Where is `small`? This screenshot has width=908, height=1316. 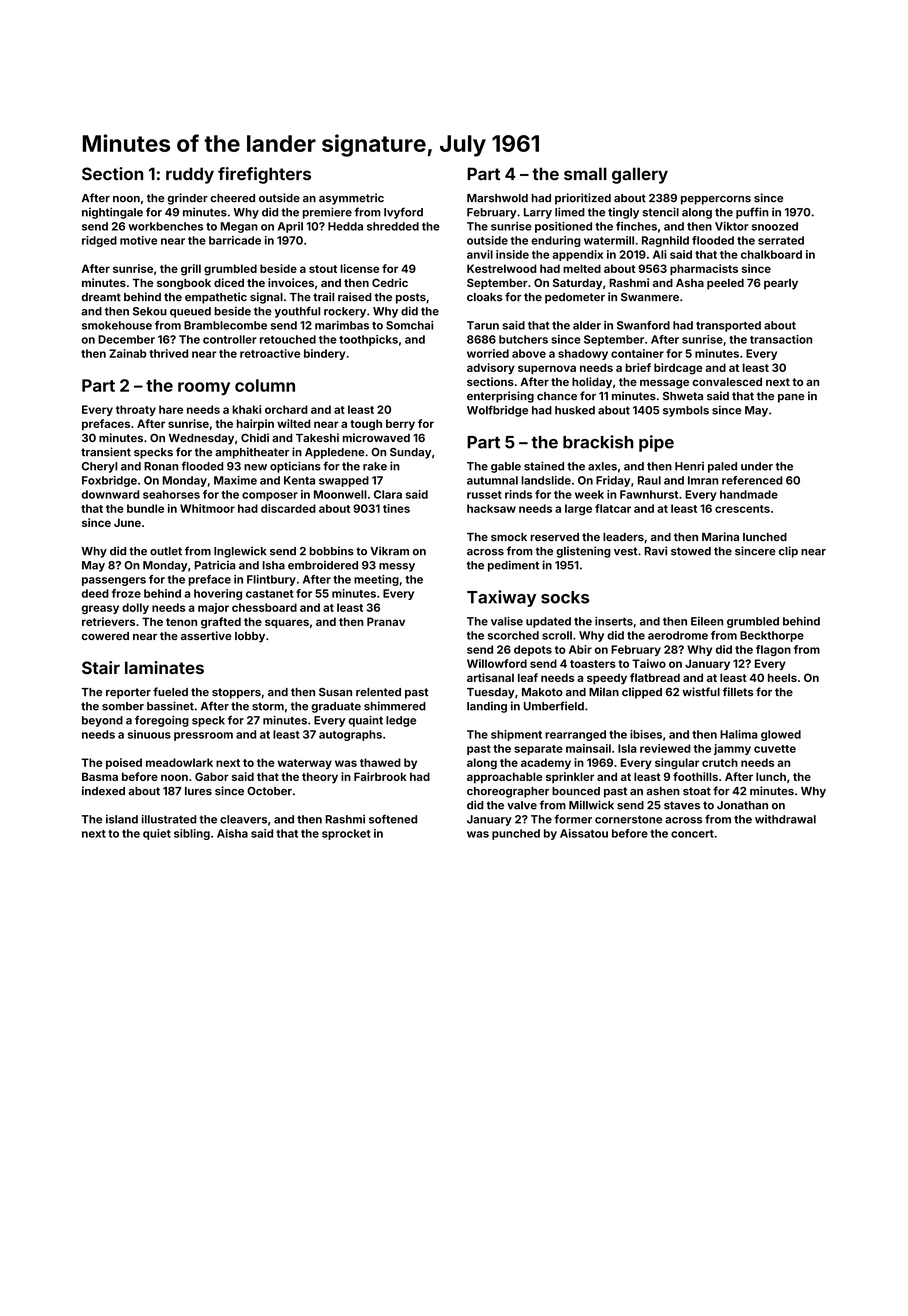 small is located at coordinates (585, 173).
